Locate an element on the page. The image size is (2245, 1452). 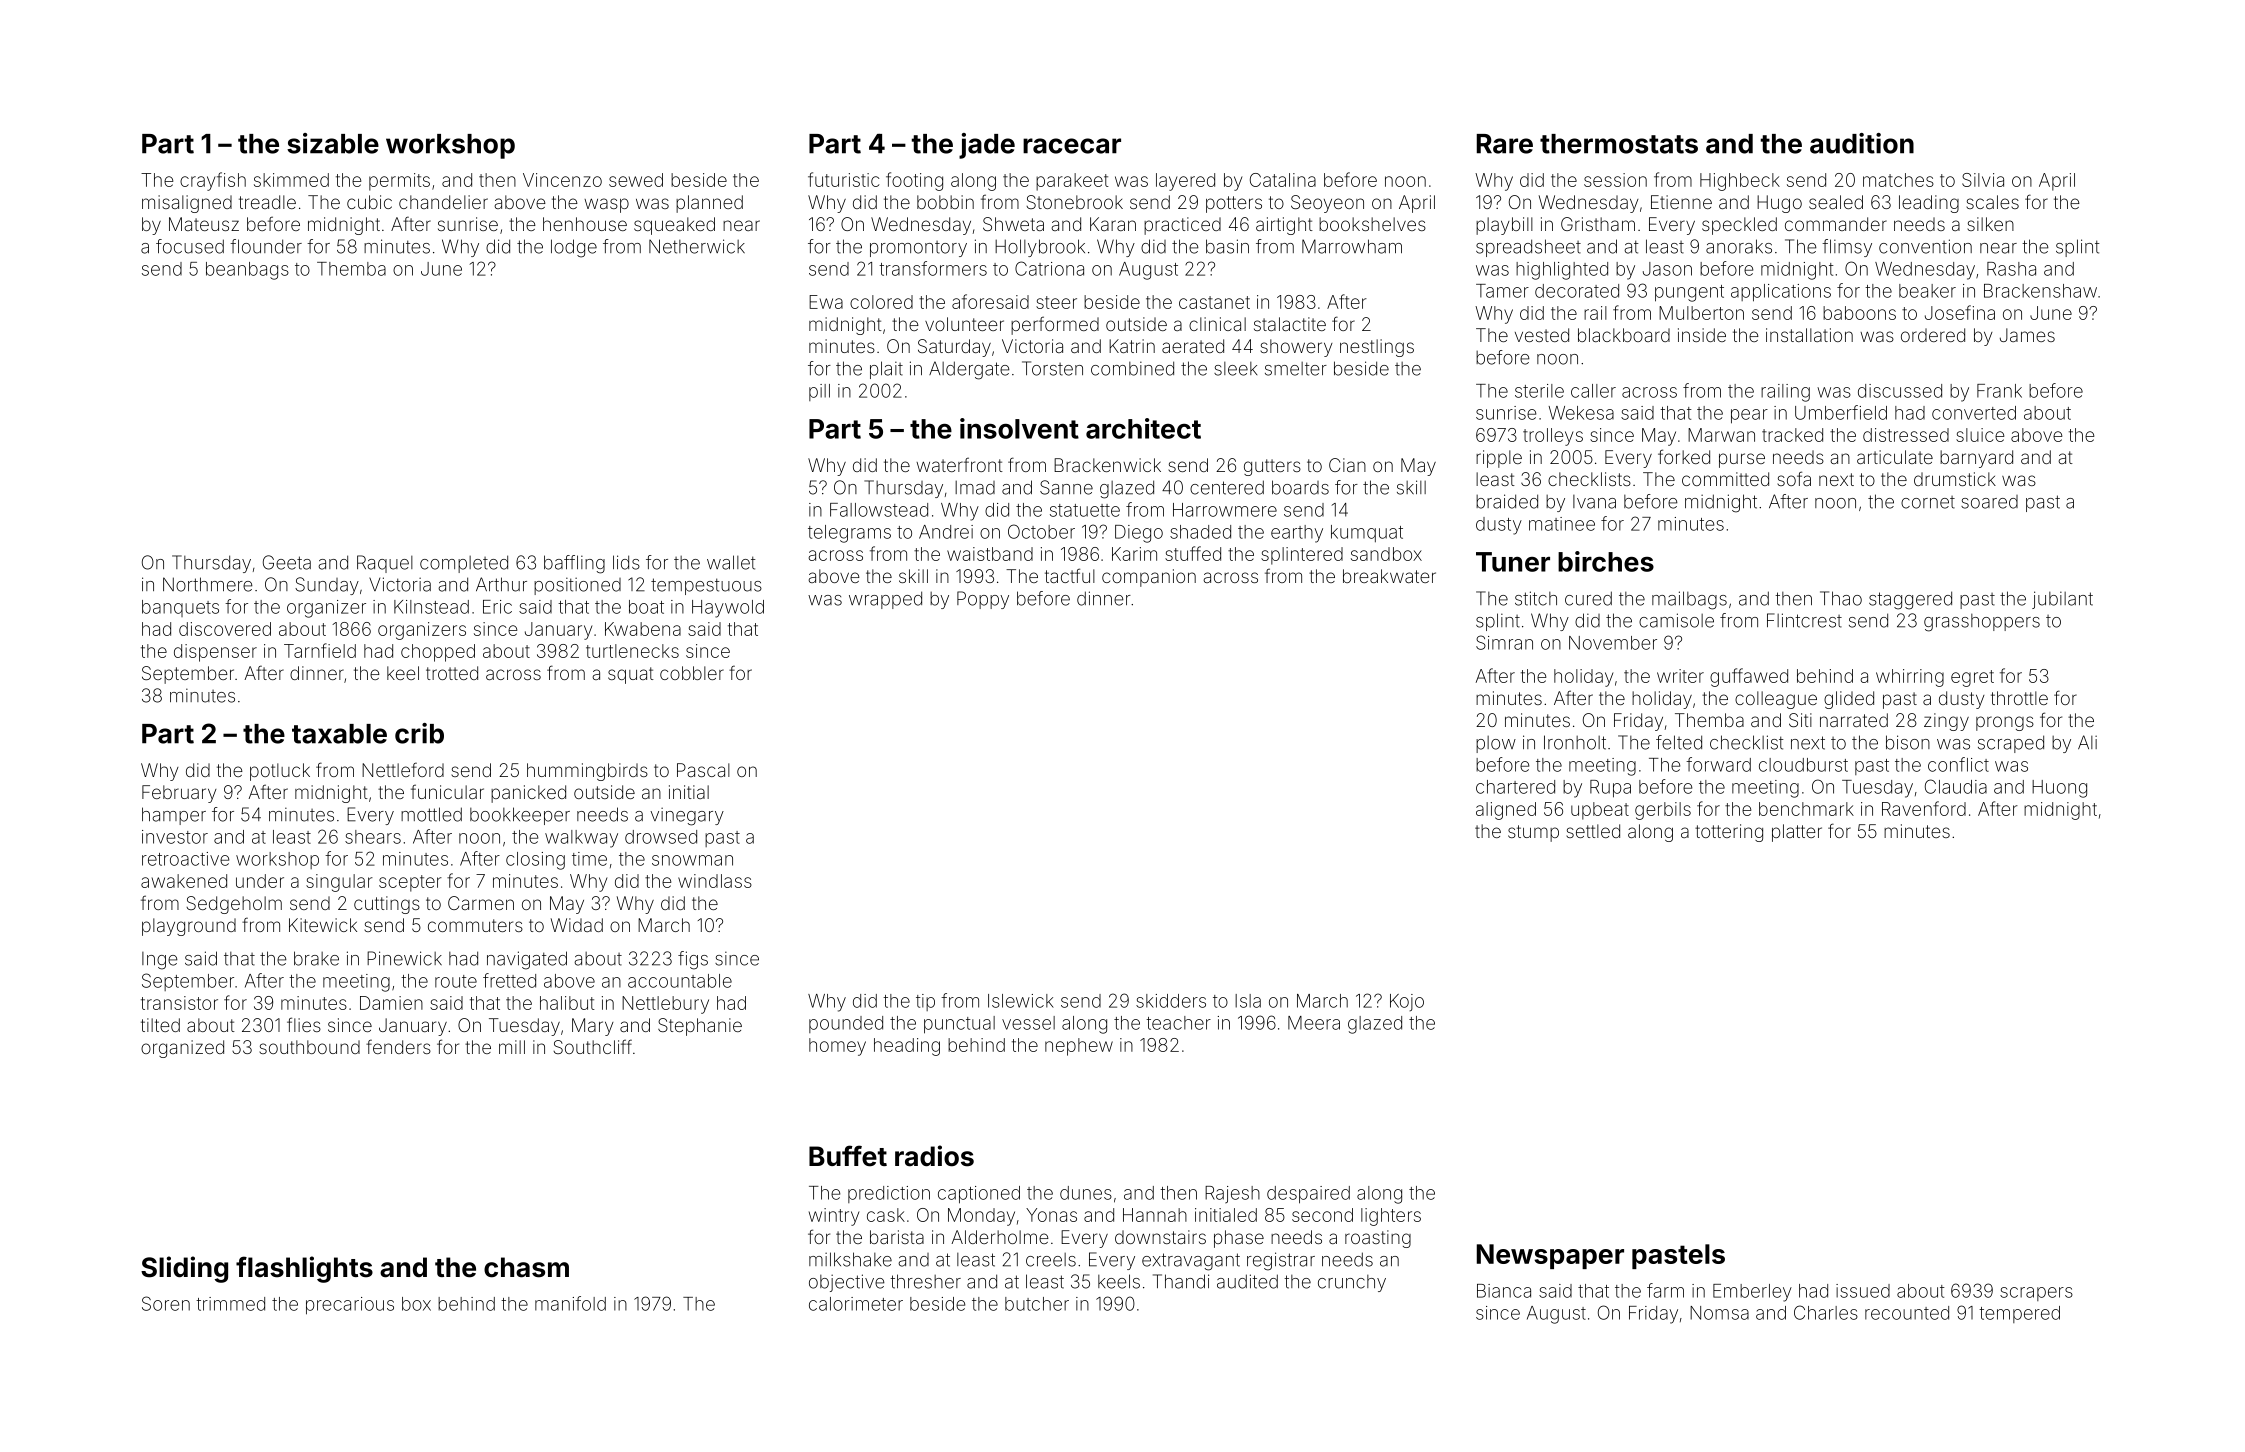
Newspaper is located at coordinates (1550, 1256).
